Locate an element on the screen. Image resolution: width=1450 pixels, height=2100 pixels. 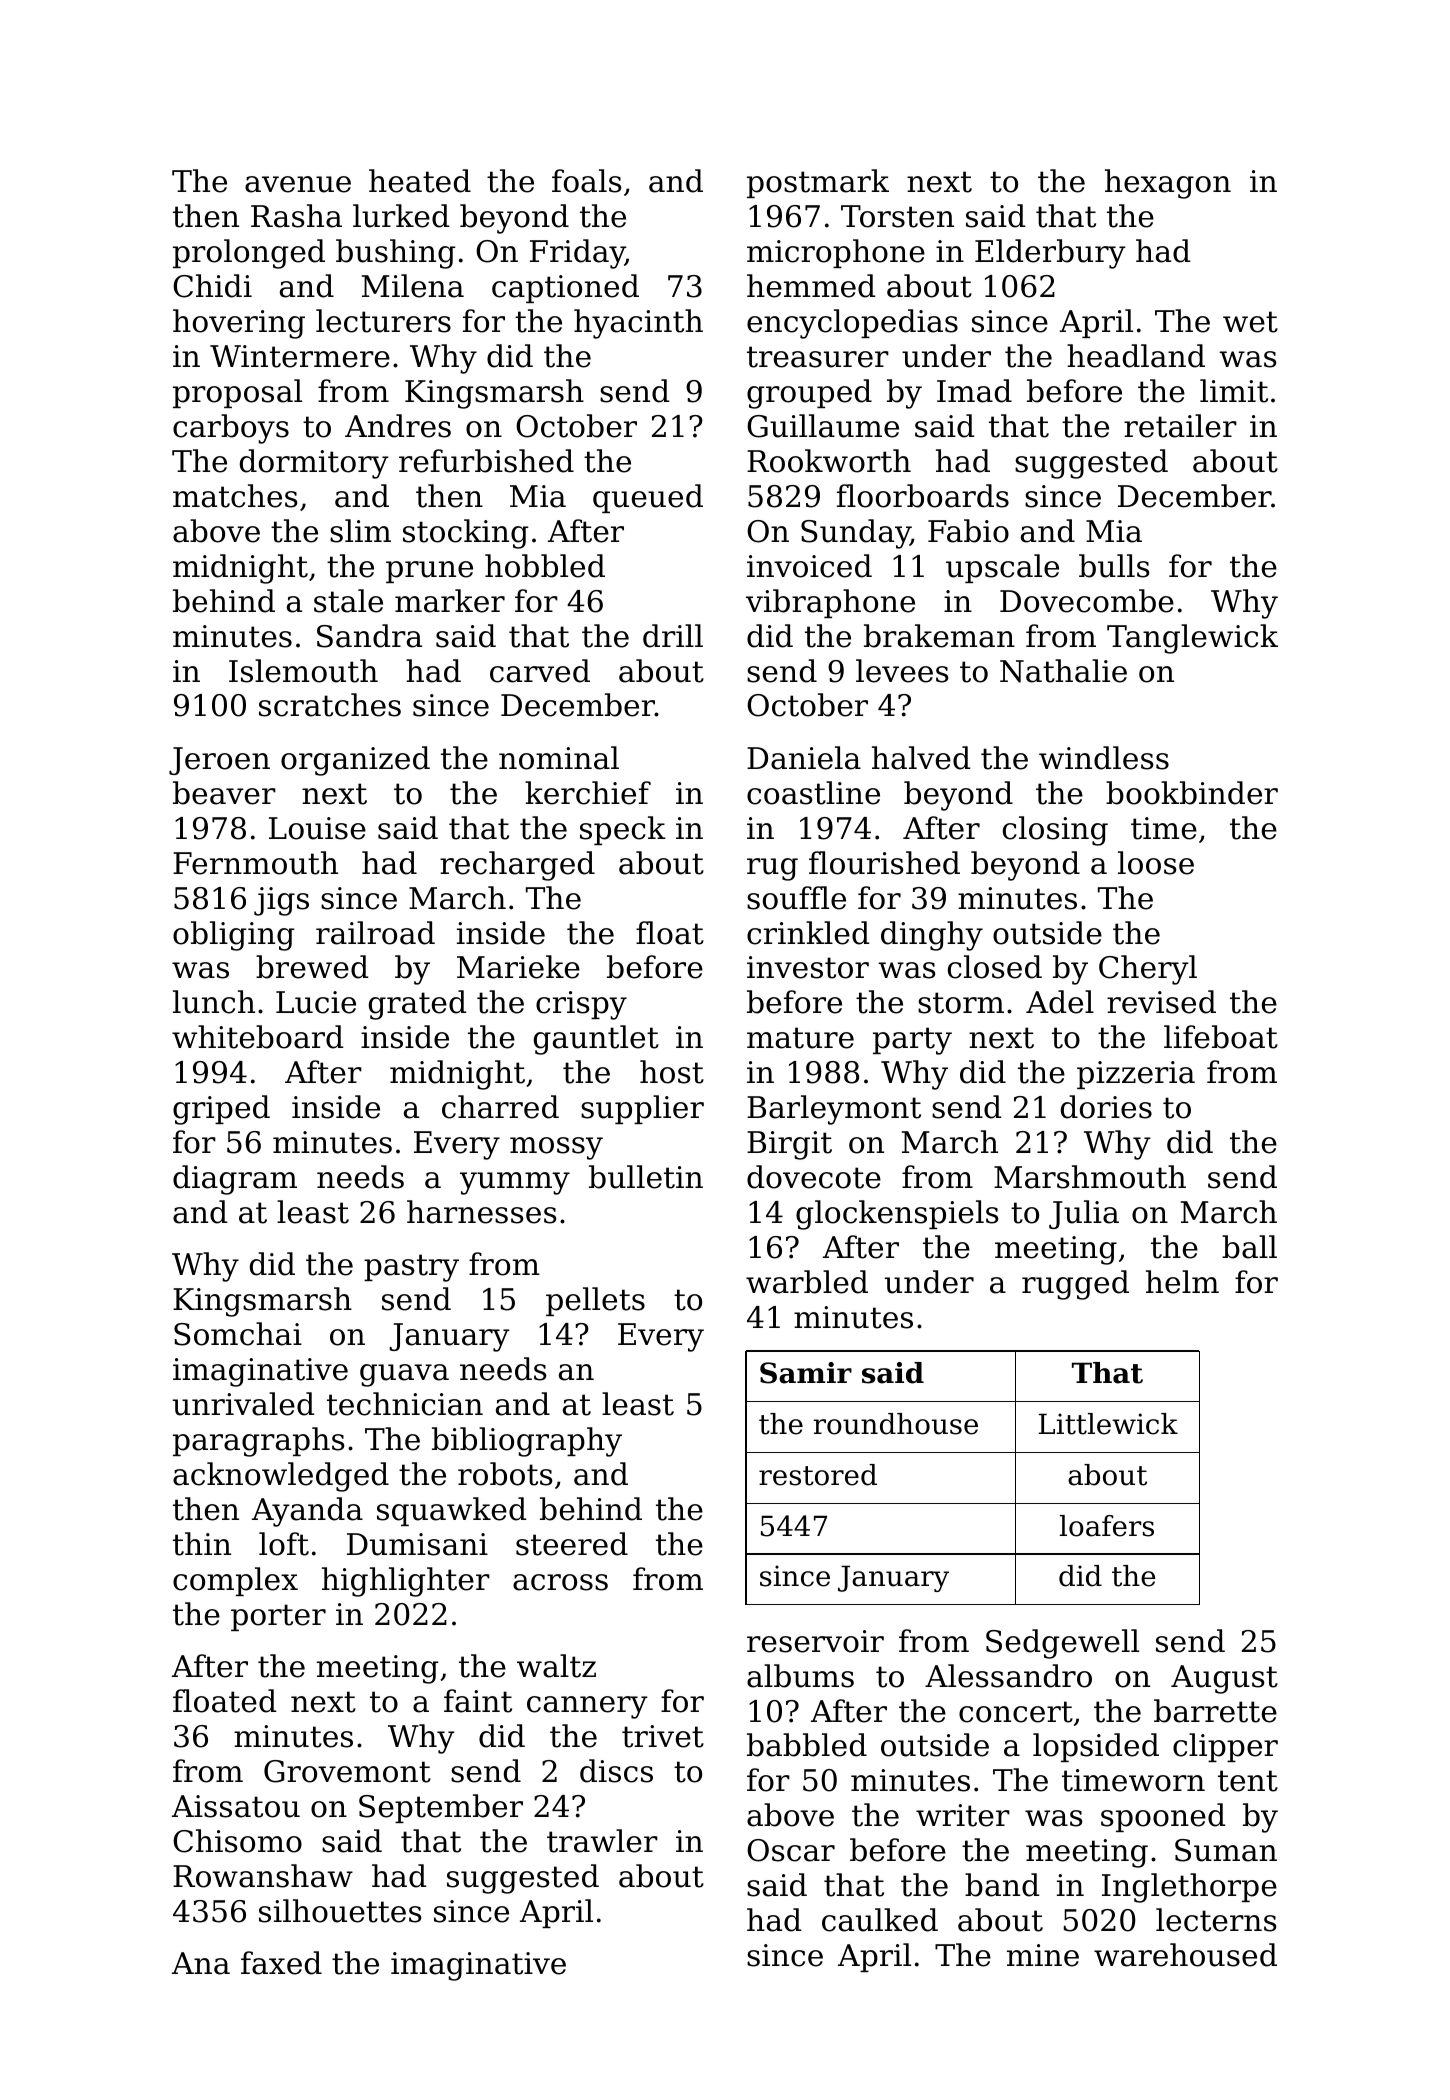
loafers is located at coordinates (1107, 1526).
